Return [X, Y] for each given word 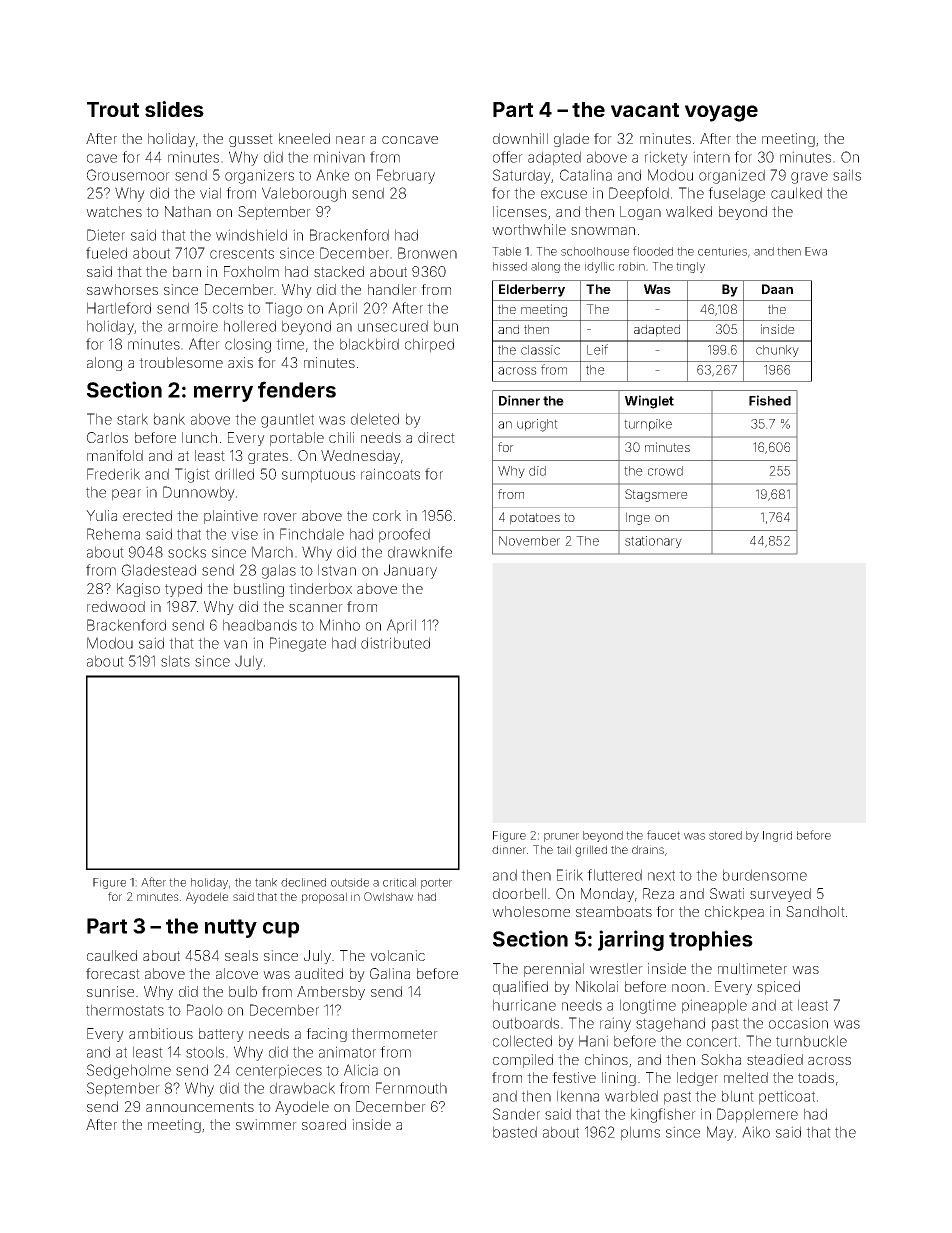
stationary [653, 542]
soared [324, 1124]
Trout [113, 109]
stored [725, 835]
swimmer [266, 1124]
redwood [116, 606]
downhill [520, 138]
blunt [738, 1096]
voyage [721, 113]
